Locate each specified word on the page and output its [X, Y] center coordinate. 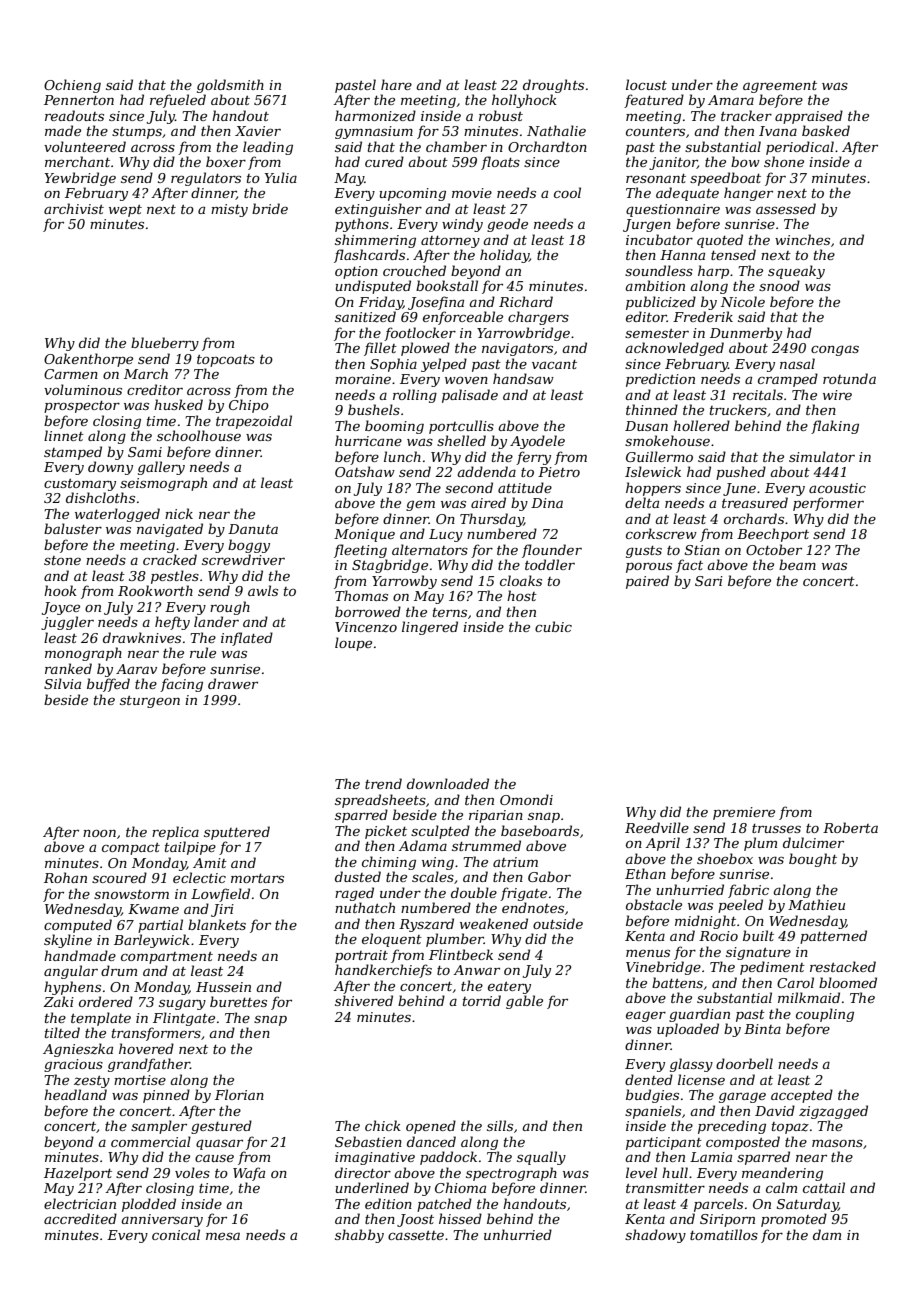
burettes [238, 1001]
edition [388, 1203]
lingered [430, 628]
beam [797, 564]
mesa [223, 1236]
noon [99, 833]
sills [500, 1125]
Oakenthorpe [88, 360]
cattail [824, 1187]
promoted [794, 1220]
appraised [809, 117]
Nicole [743, 301]
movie [472, 193]
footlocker [420, 334]
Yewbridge [80, 179]
